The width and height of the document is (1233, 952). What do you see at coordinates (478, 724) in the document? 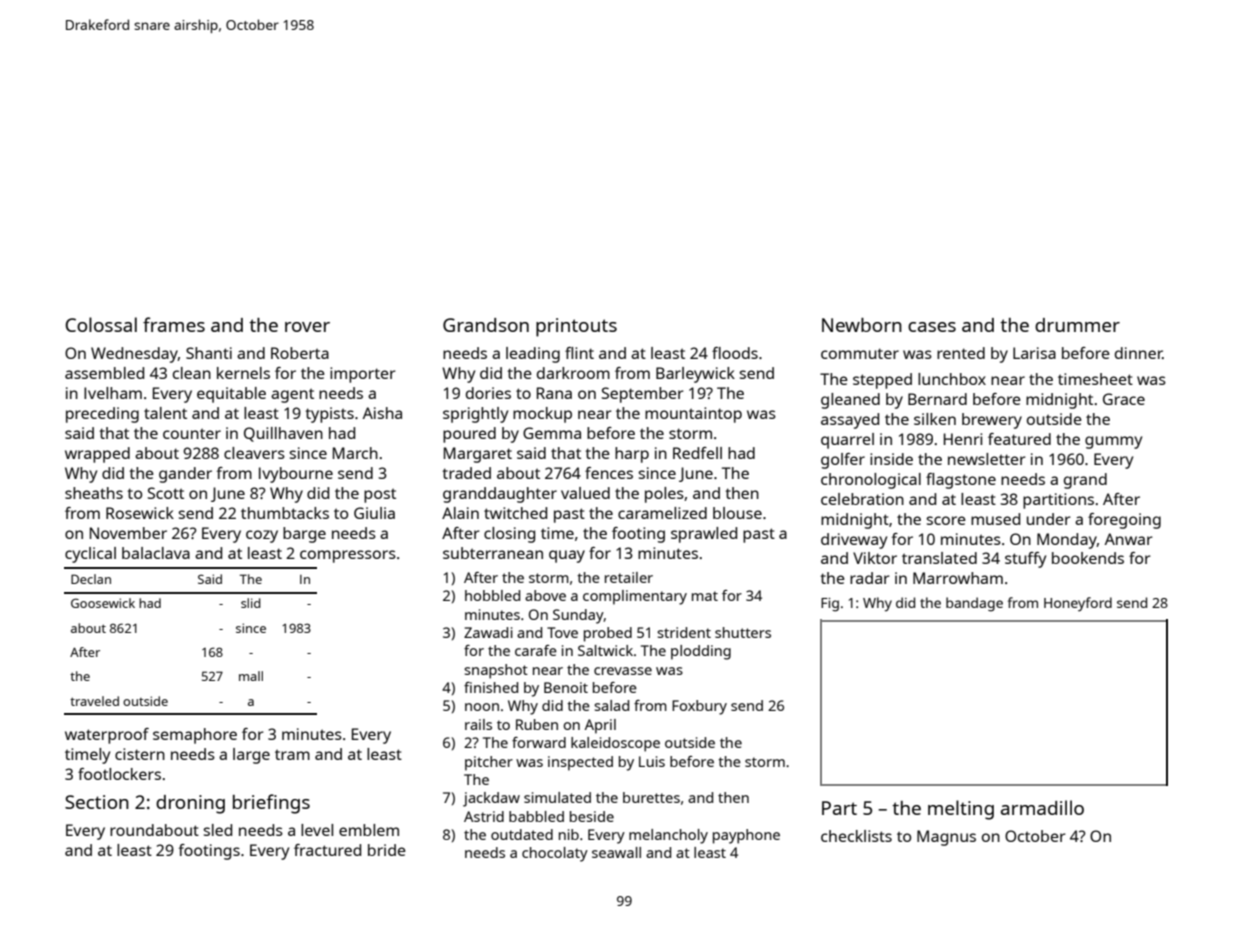
I see `rails` at bounding box center [478, 724].
